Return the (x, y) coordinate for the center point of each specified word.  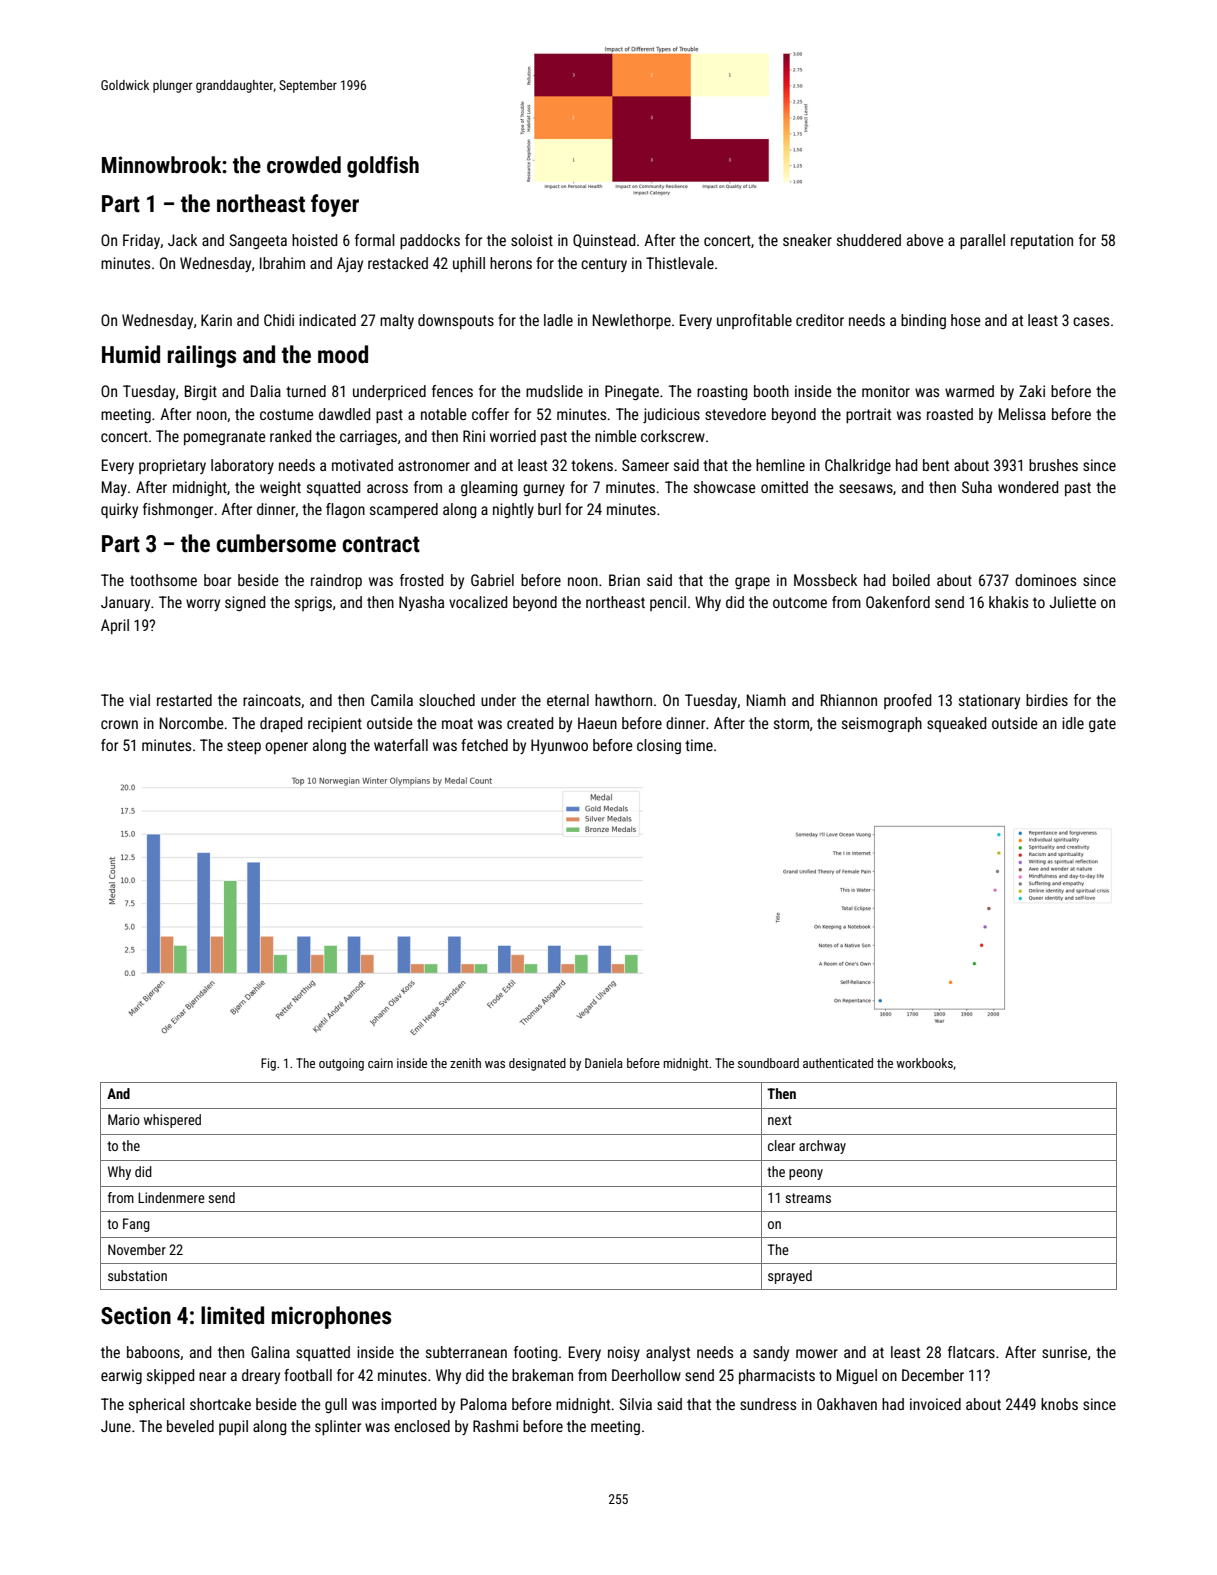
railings (202, 356)
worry (203, 605)
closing (659, 746)
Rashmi (495, 1426)
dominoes (1045, 580)
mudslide (554, 391)
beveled (190, 1426)
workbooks (924, 1063)
